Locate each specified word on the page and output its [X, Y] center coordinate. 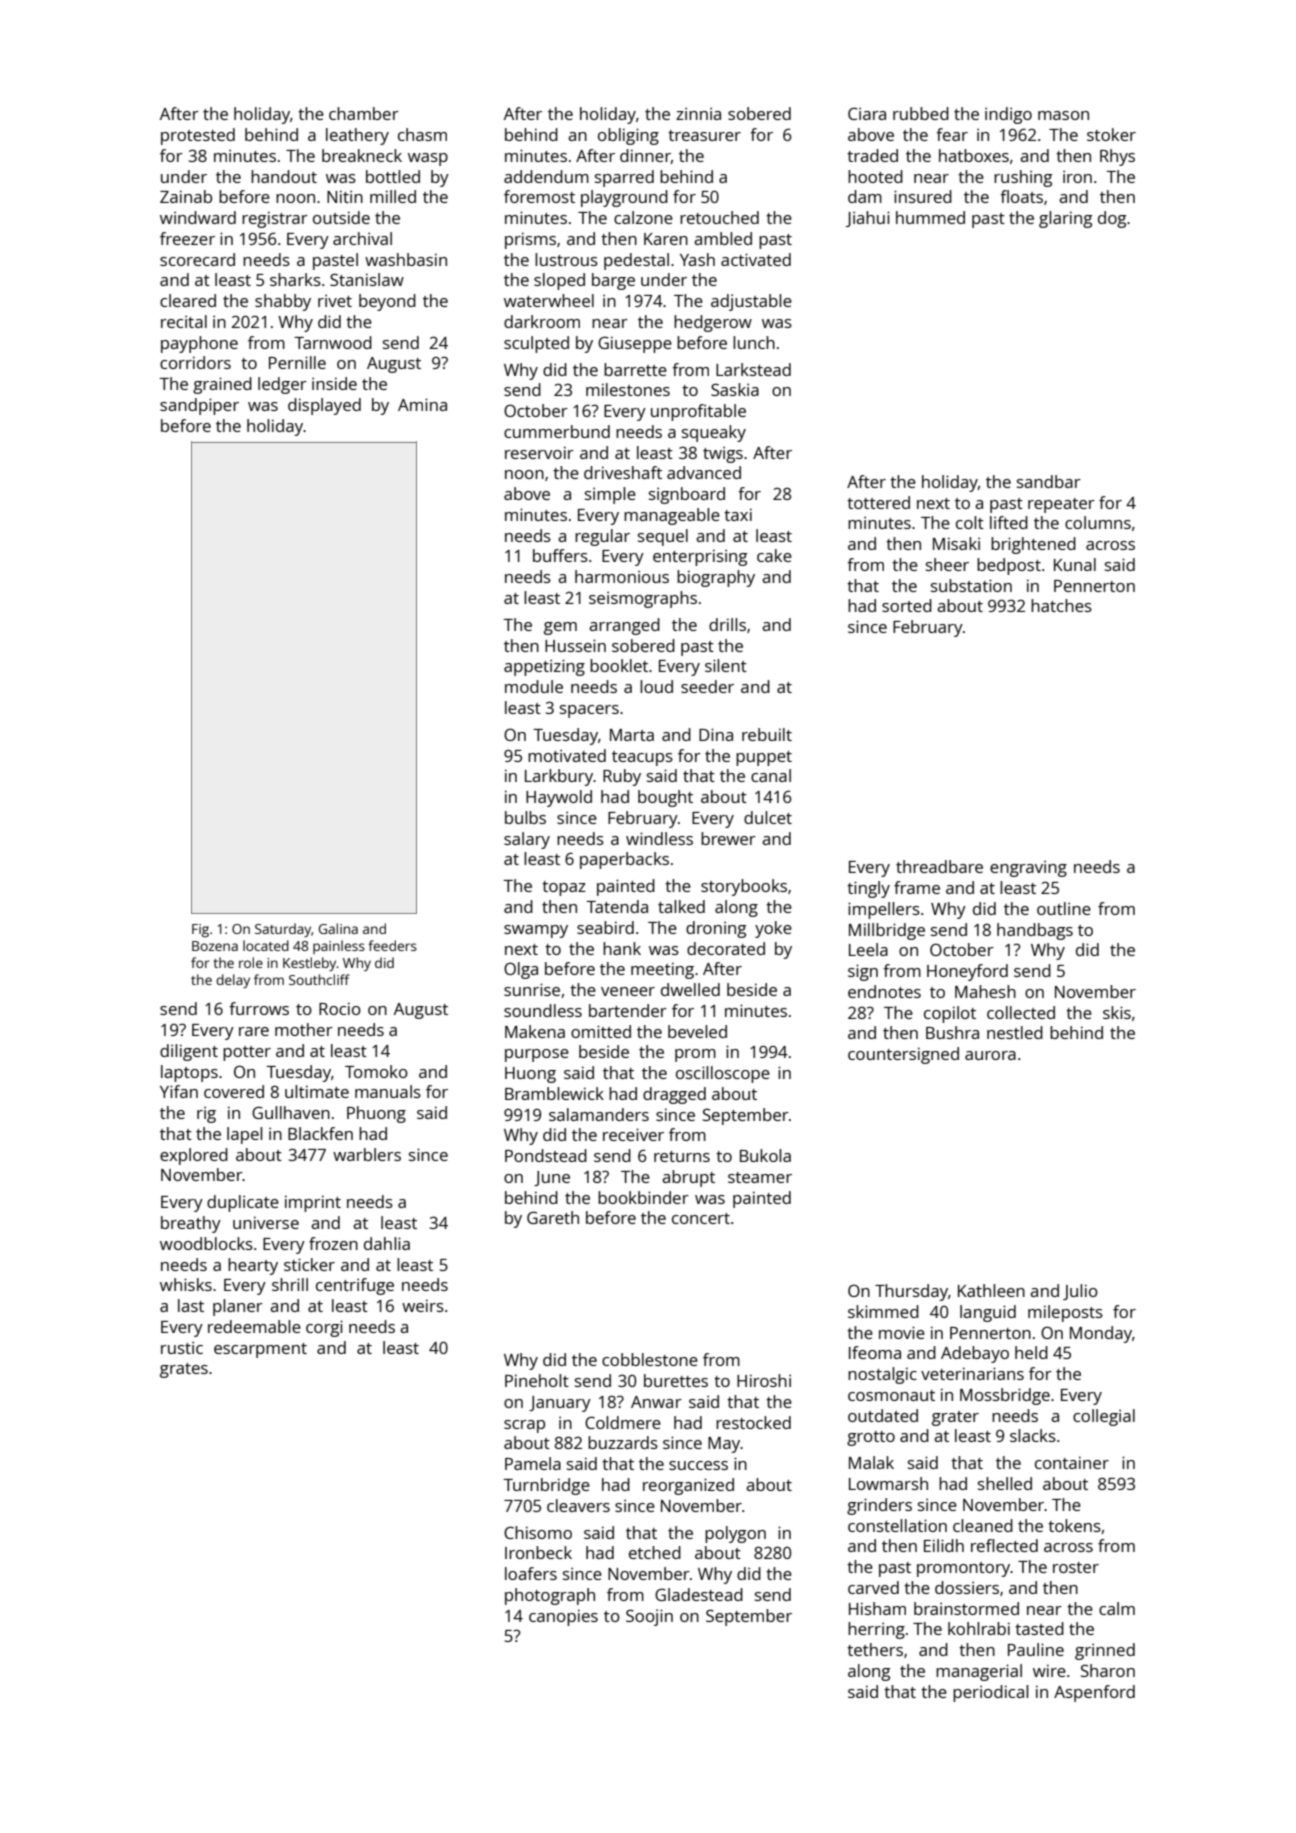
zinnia [698, 114]
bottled [393, 176]
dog [1112, 219]
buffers [560, 555]
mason [1063, 115]
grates [184, 1370]
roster [1076, 1567]
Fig [200, 930]
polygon [735, 1534]
